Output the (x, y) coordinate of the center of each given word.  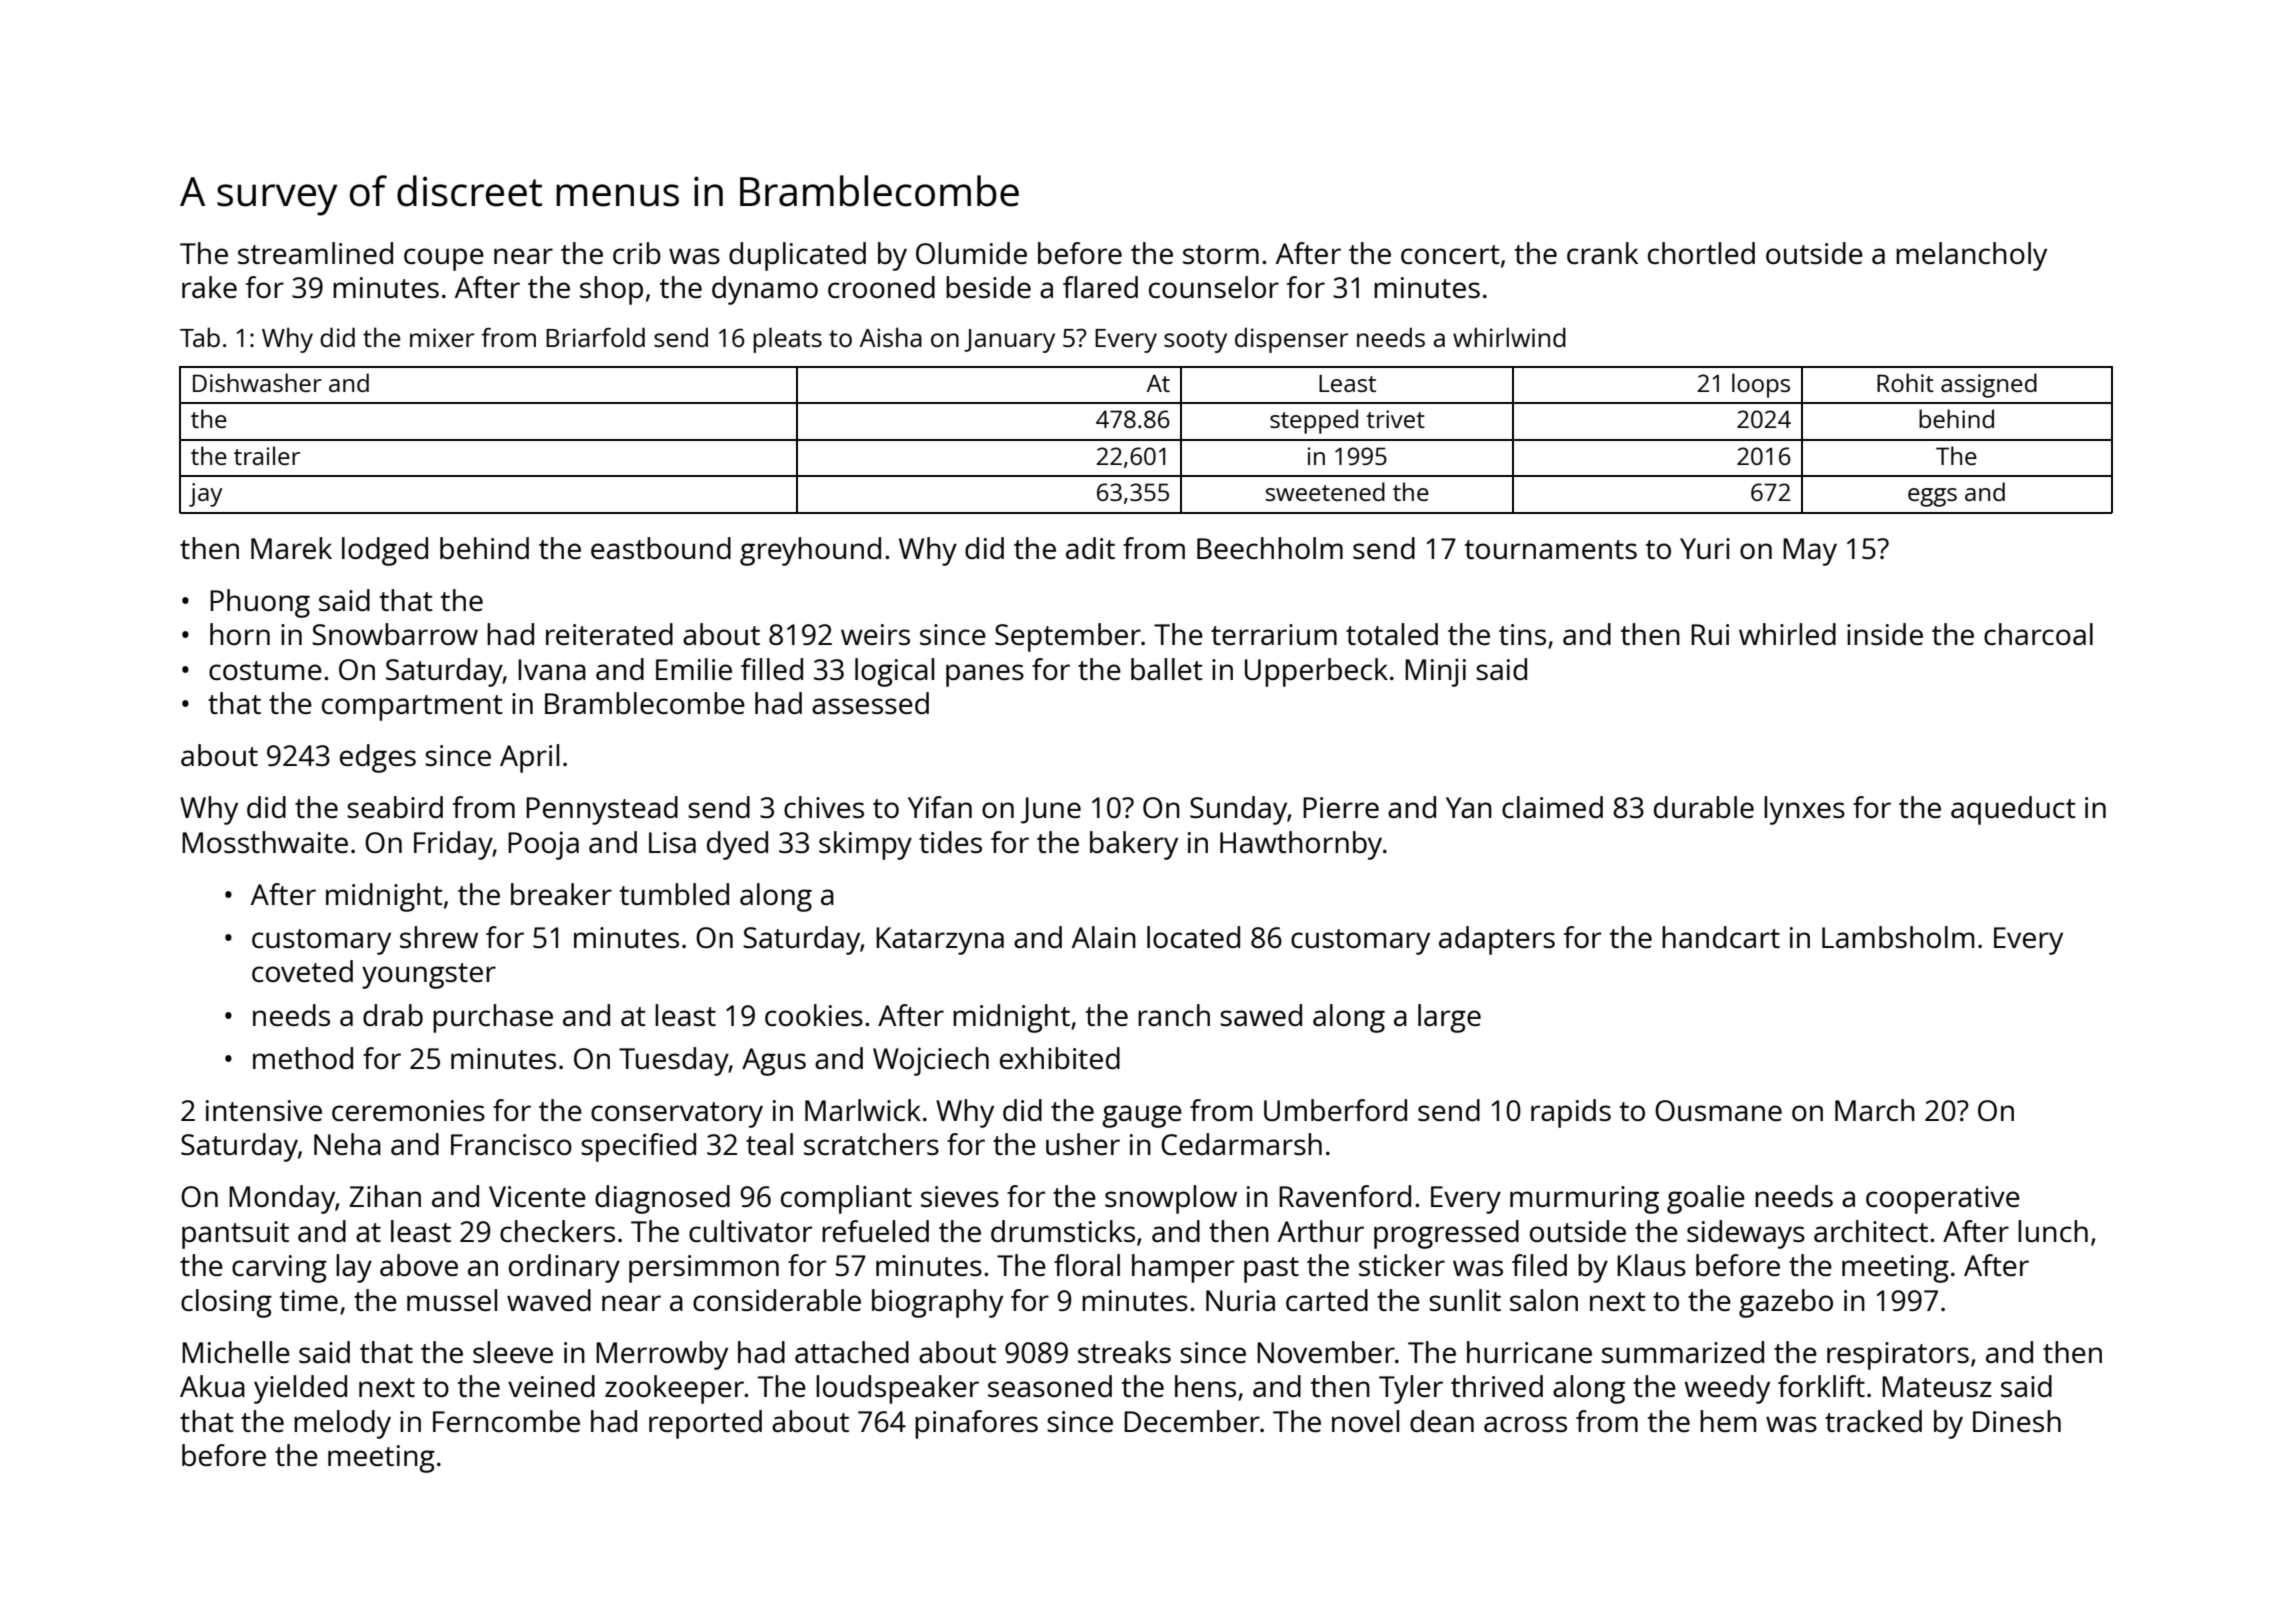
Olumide (971, 253)
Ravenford (1345, 1196)
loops (1761, 385)
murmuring (1584, 1200)
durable (1704, 807)
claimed (1552, 807)
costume (265, 670)
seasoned (1050, 1386)
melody (342, 1424)
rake (209, 287)
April (529, 758)
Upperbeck (1316, 672)
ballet (1167, 669)
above (419, 1265)
